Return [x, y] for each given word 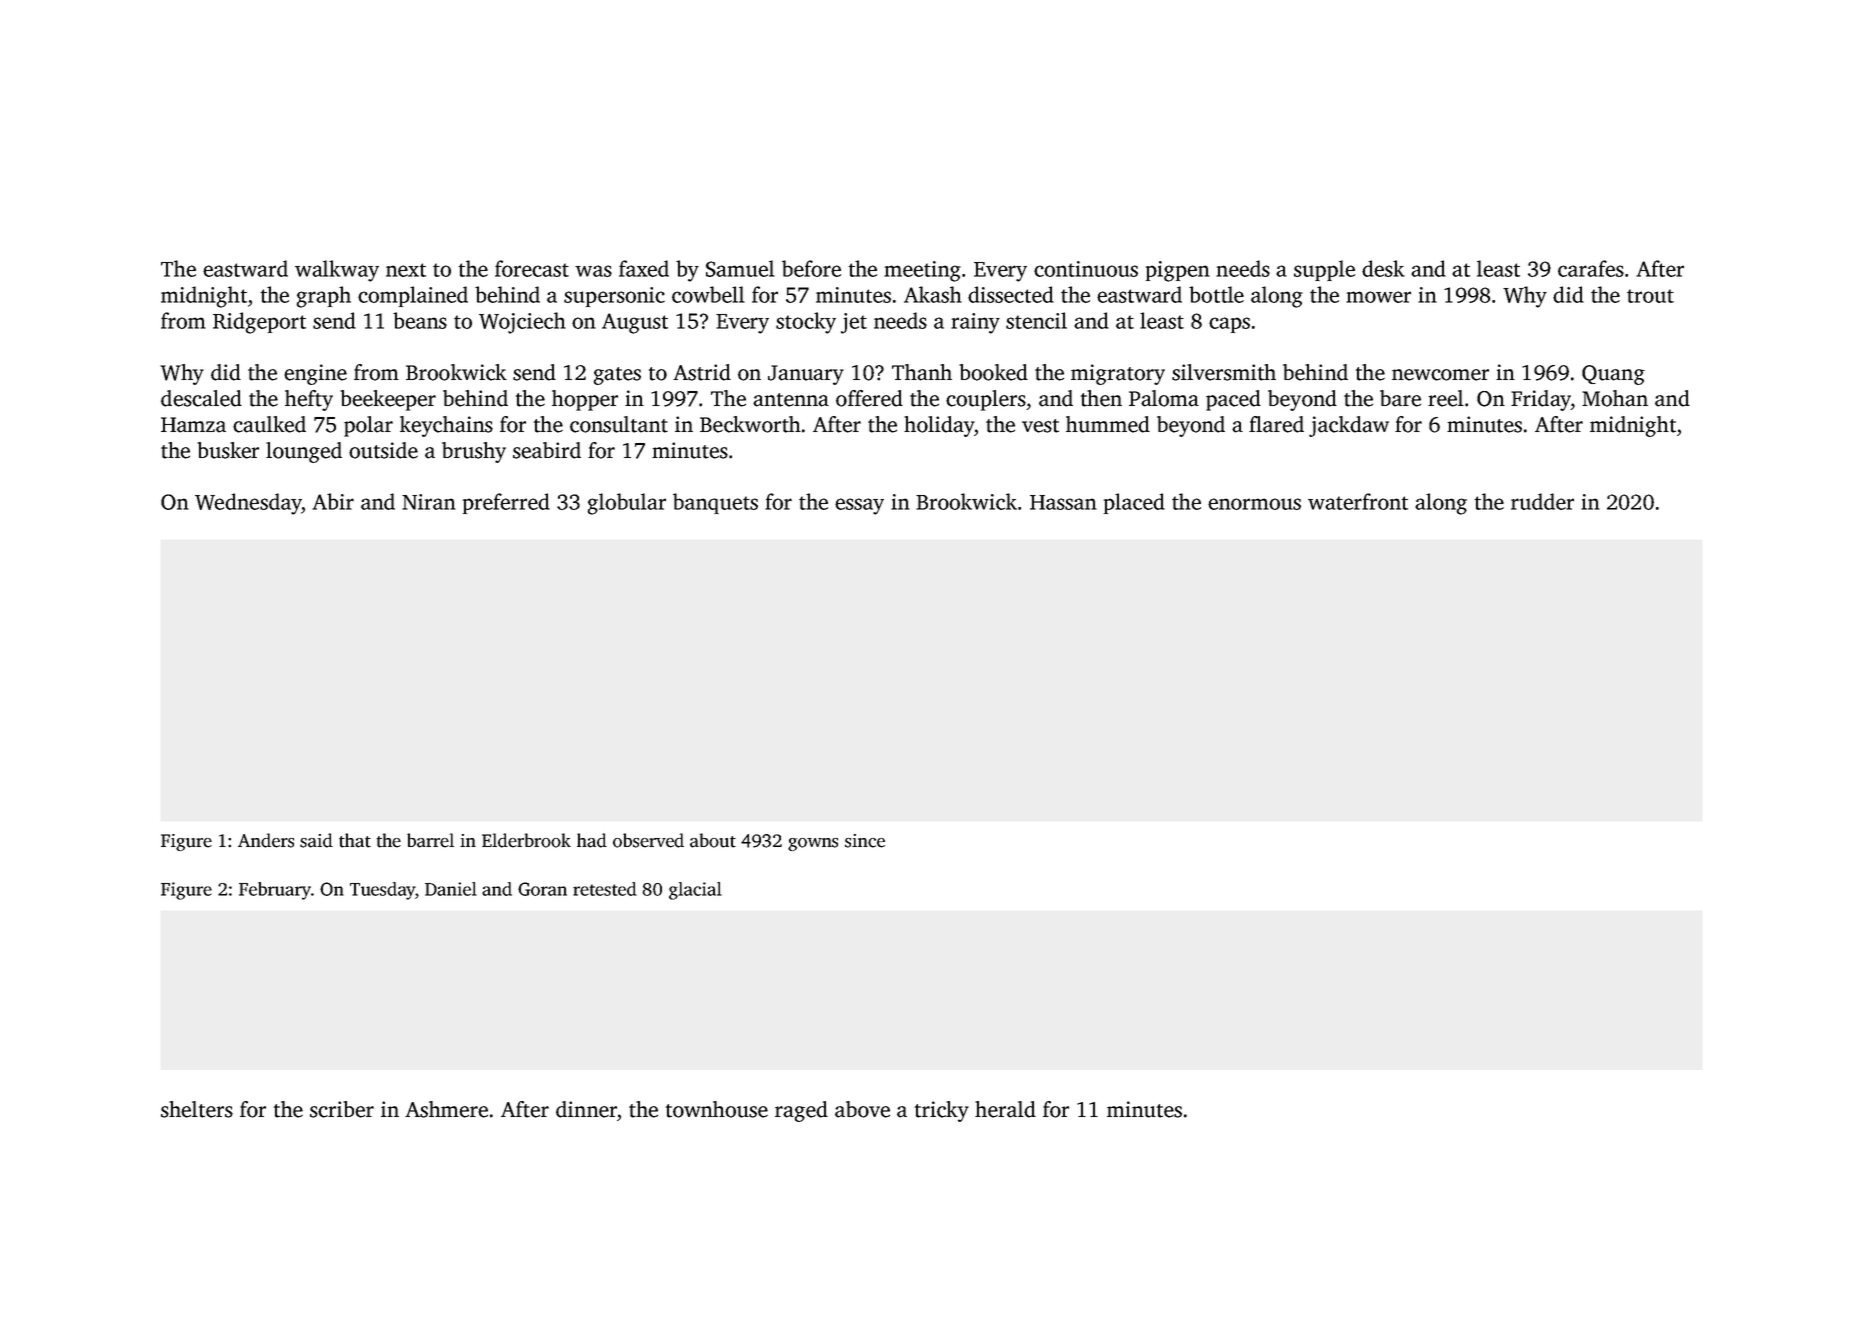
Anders [266, 840]
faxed [644, 268]
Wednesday [248, 504]
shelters [197, 1109]
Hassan [1063, 502]
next [406, 270]
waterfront [1358, 501]
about [713, 840]
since [865, 841]
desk [1383, 268]
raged [801, 1111]
